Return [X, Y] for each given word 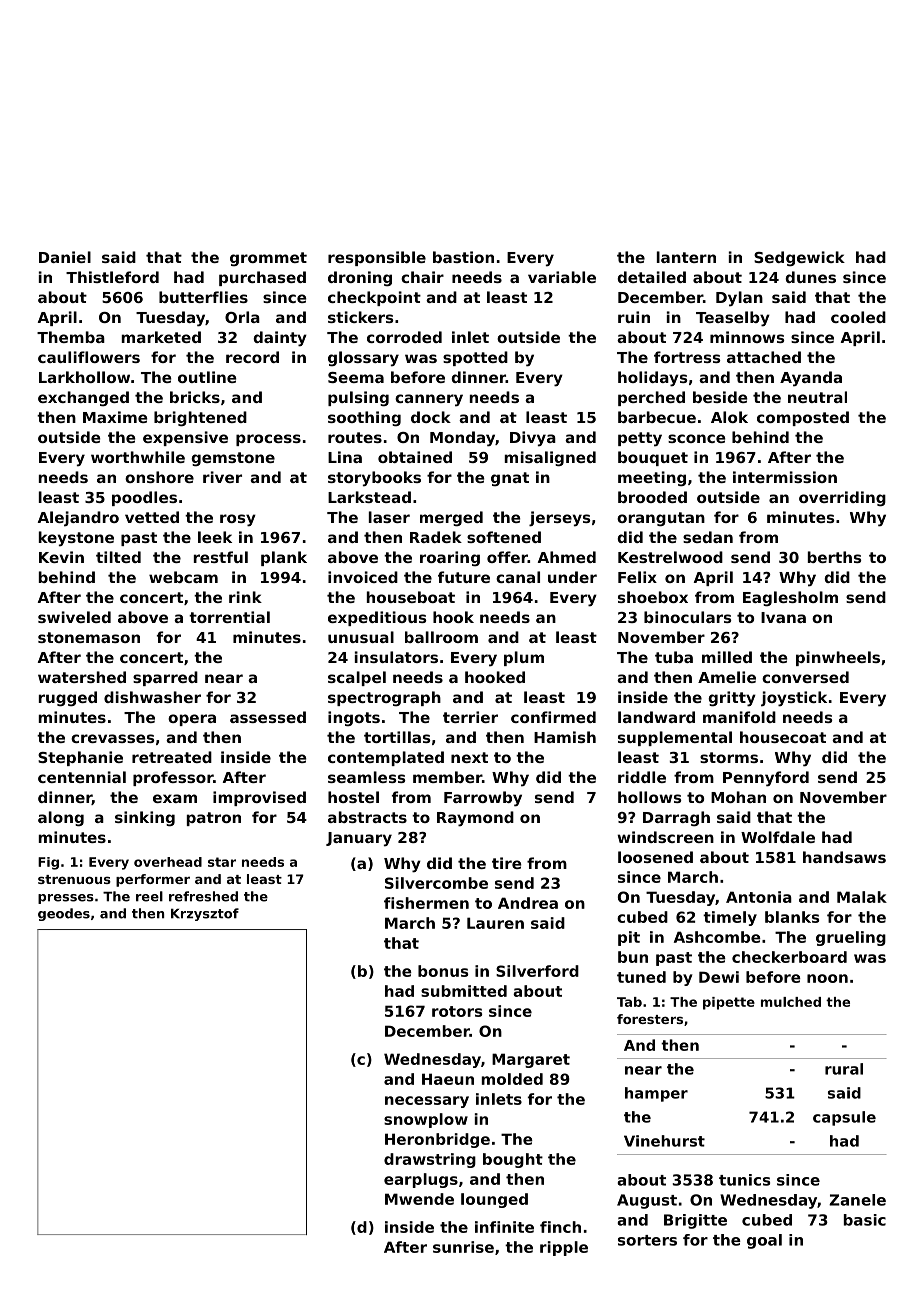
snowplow [426, 1120]
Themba [71, 337]
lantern [686, 257]
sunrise [463, 1247]
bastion [463, 257]
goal [764, 1241]
